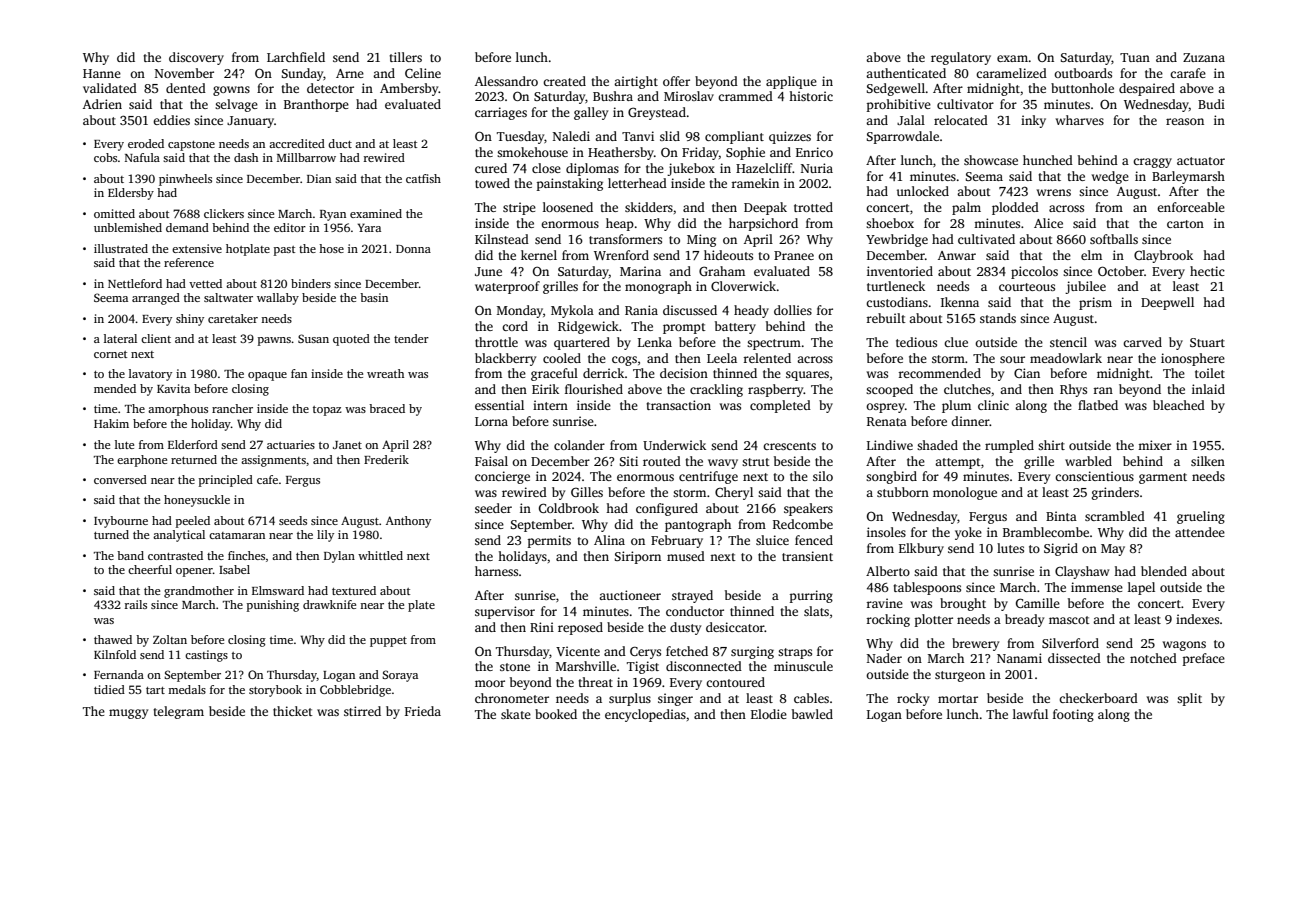 This page has height=924, width=1308. Describe the element at coordinates (657, 113) in the page. I see `Greystead` at that location.
